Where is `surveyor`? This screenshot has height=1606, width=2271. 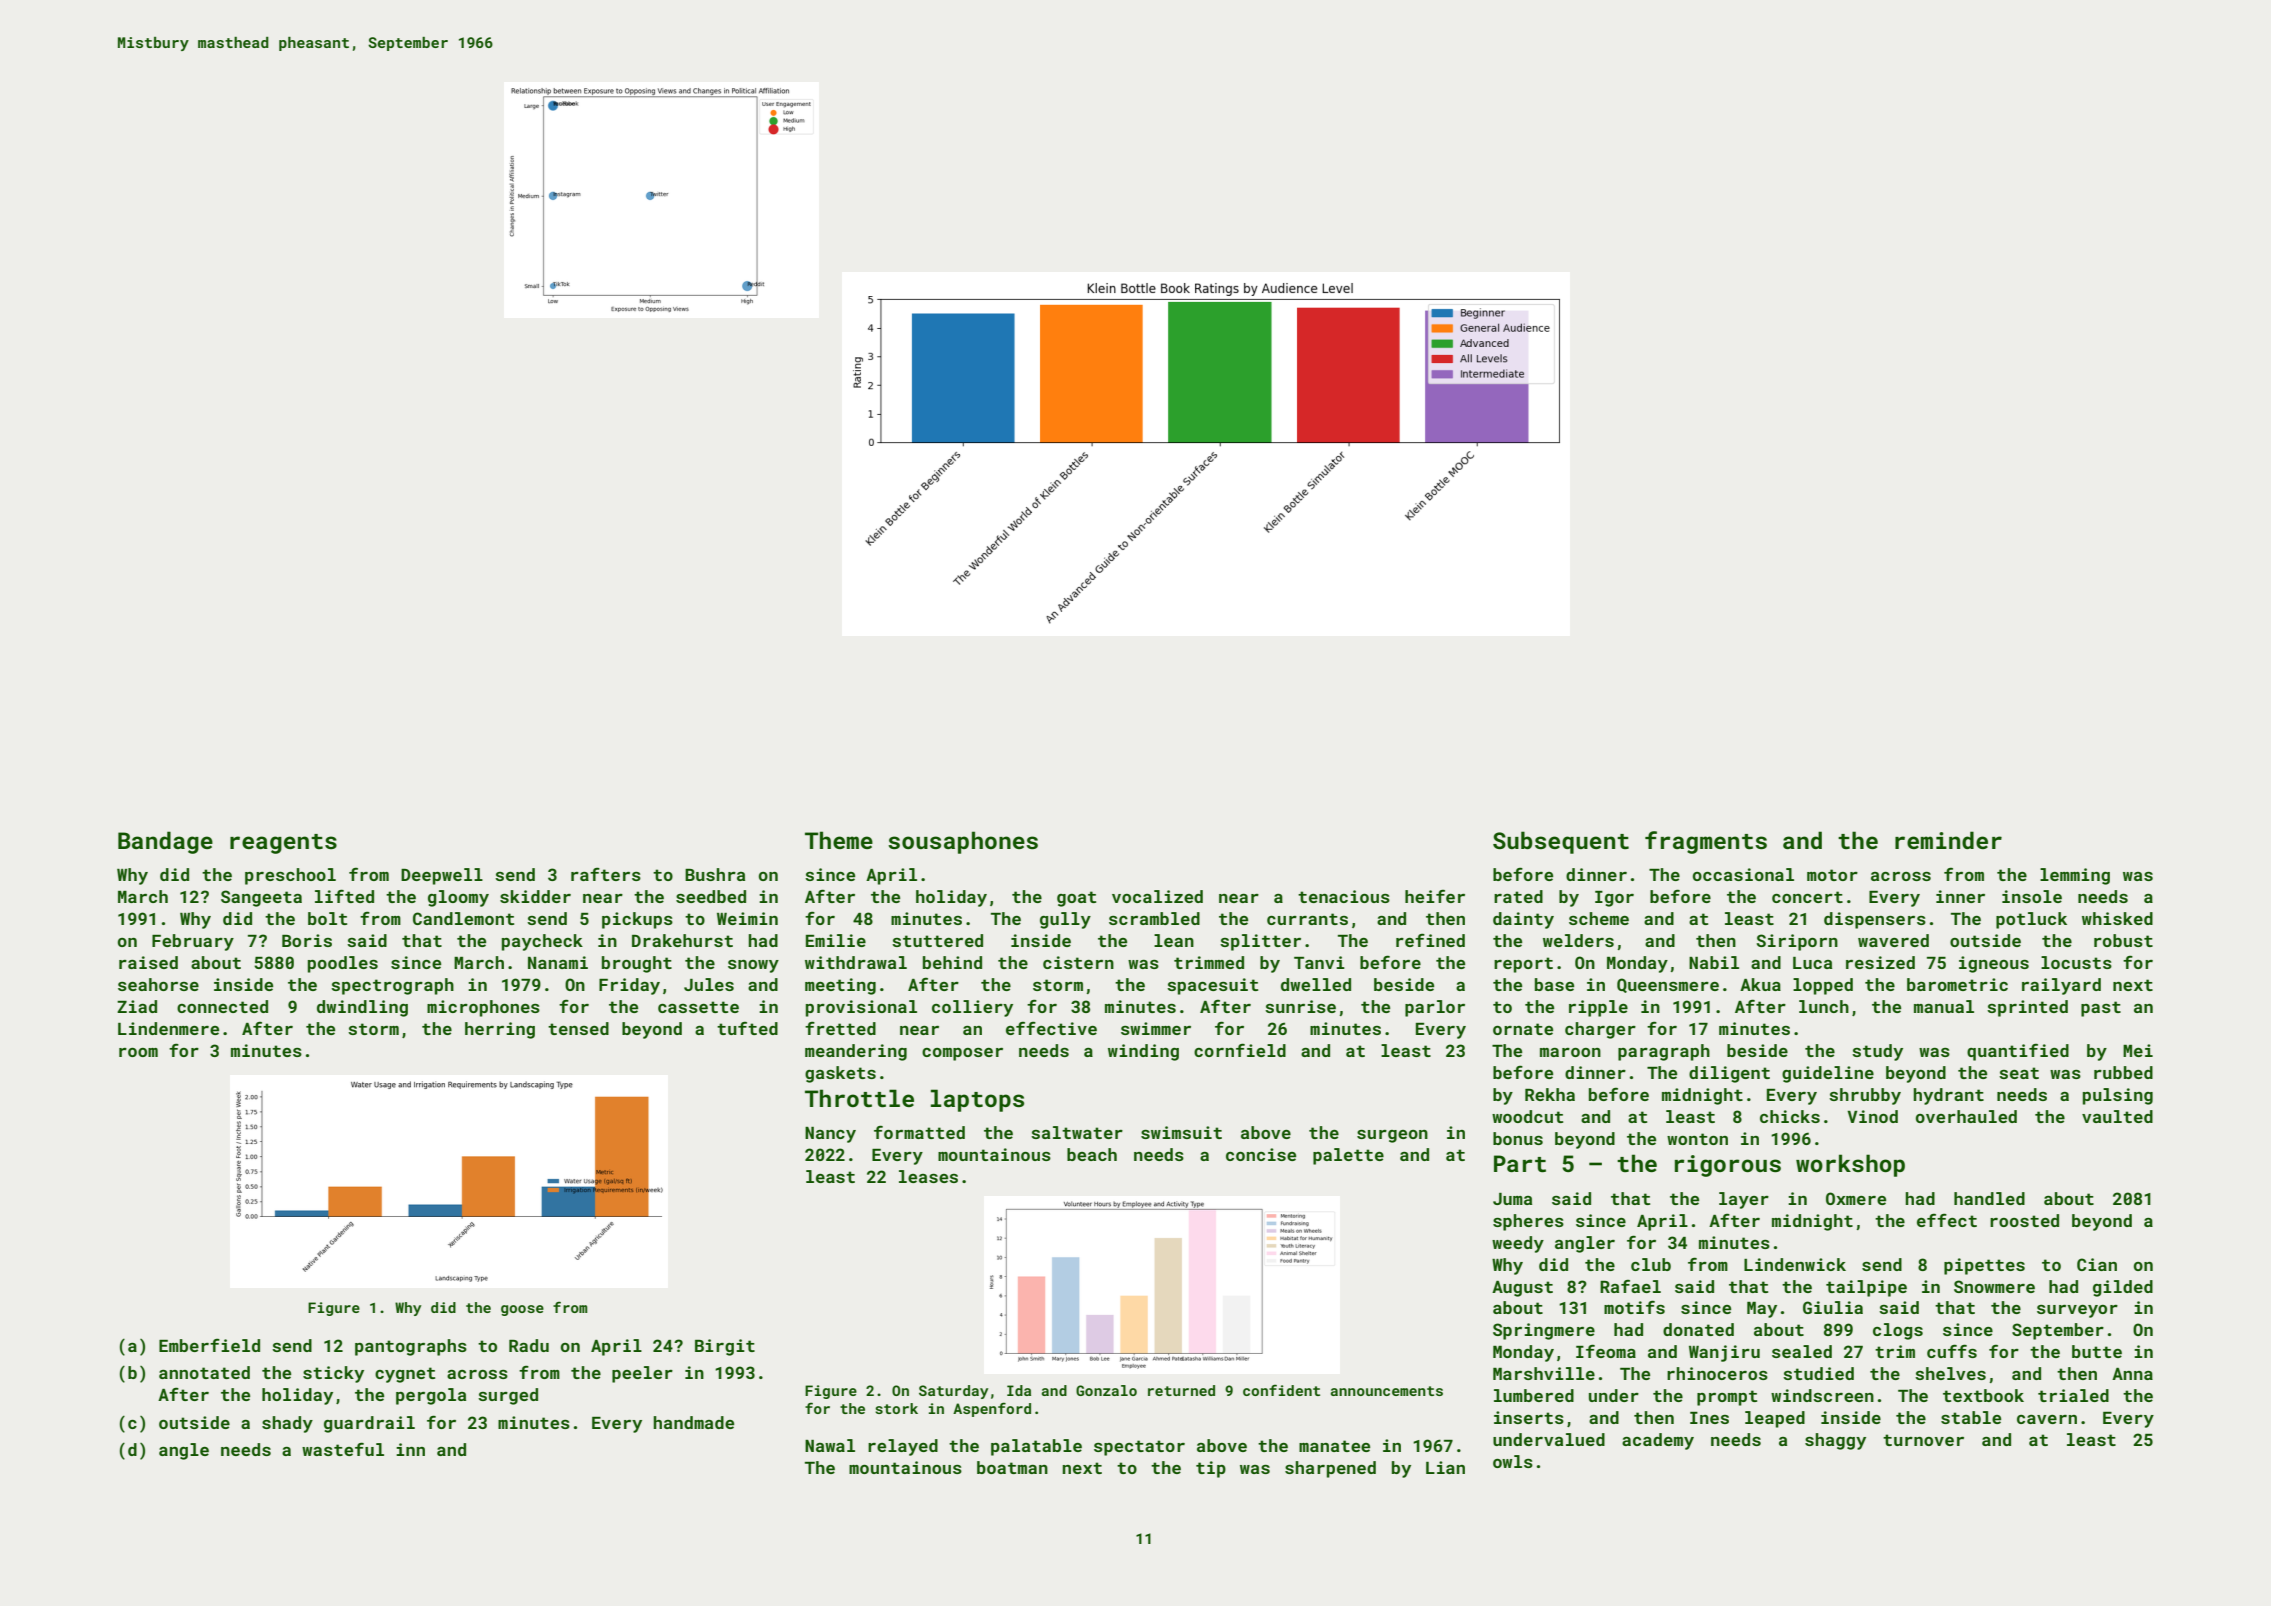 surveyor is located at coordinates (2077, 1311).
